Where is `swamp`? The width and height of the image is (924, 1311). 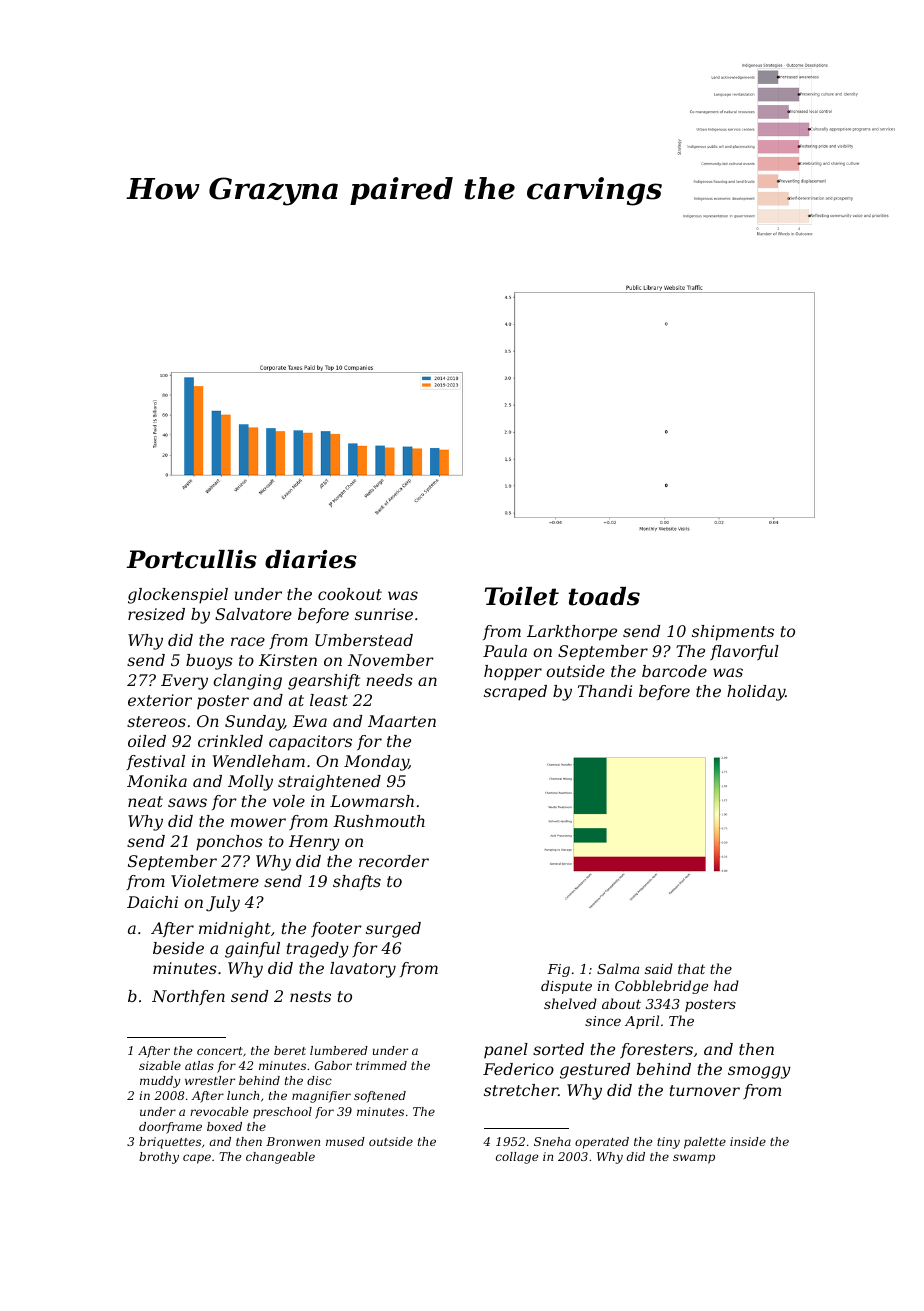 swamp is located at coordinates (694, 1159).
